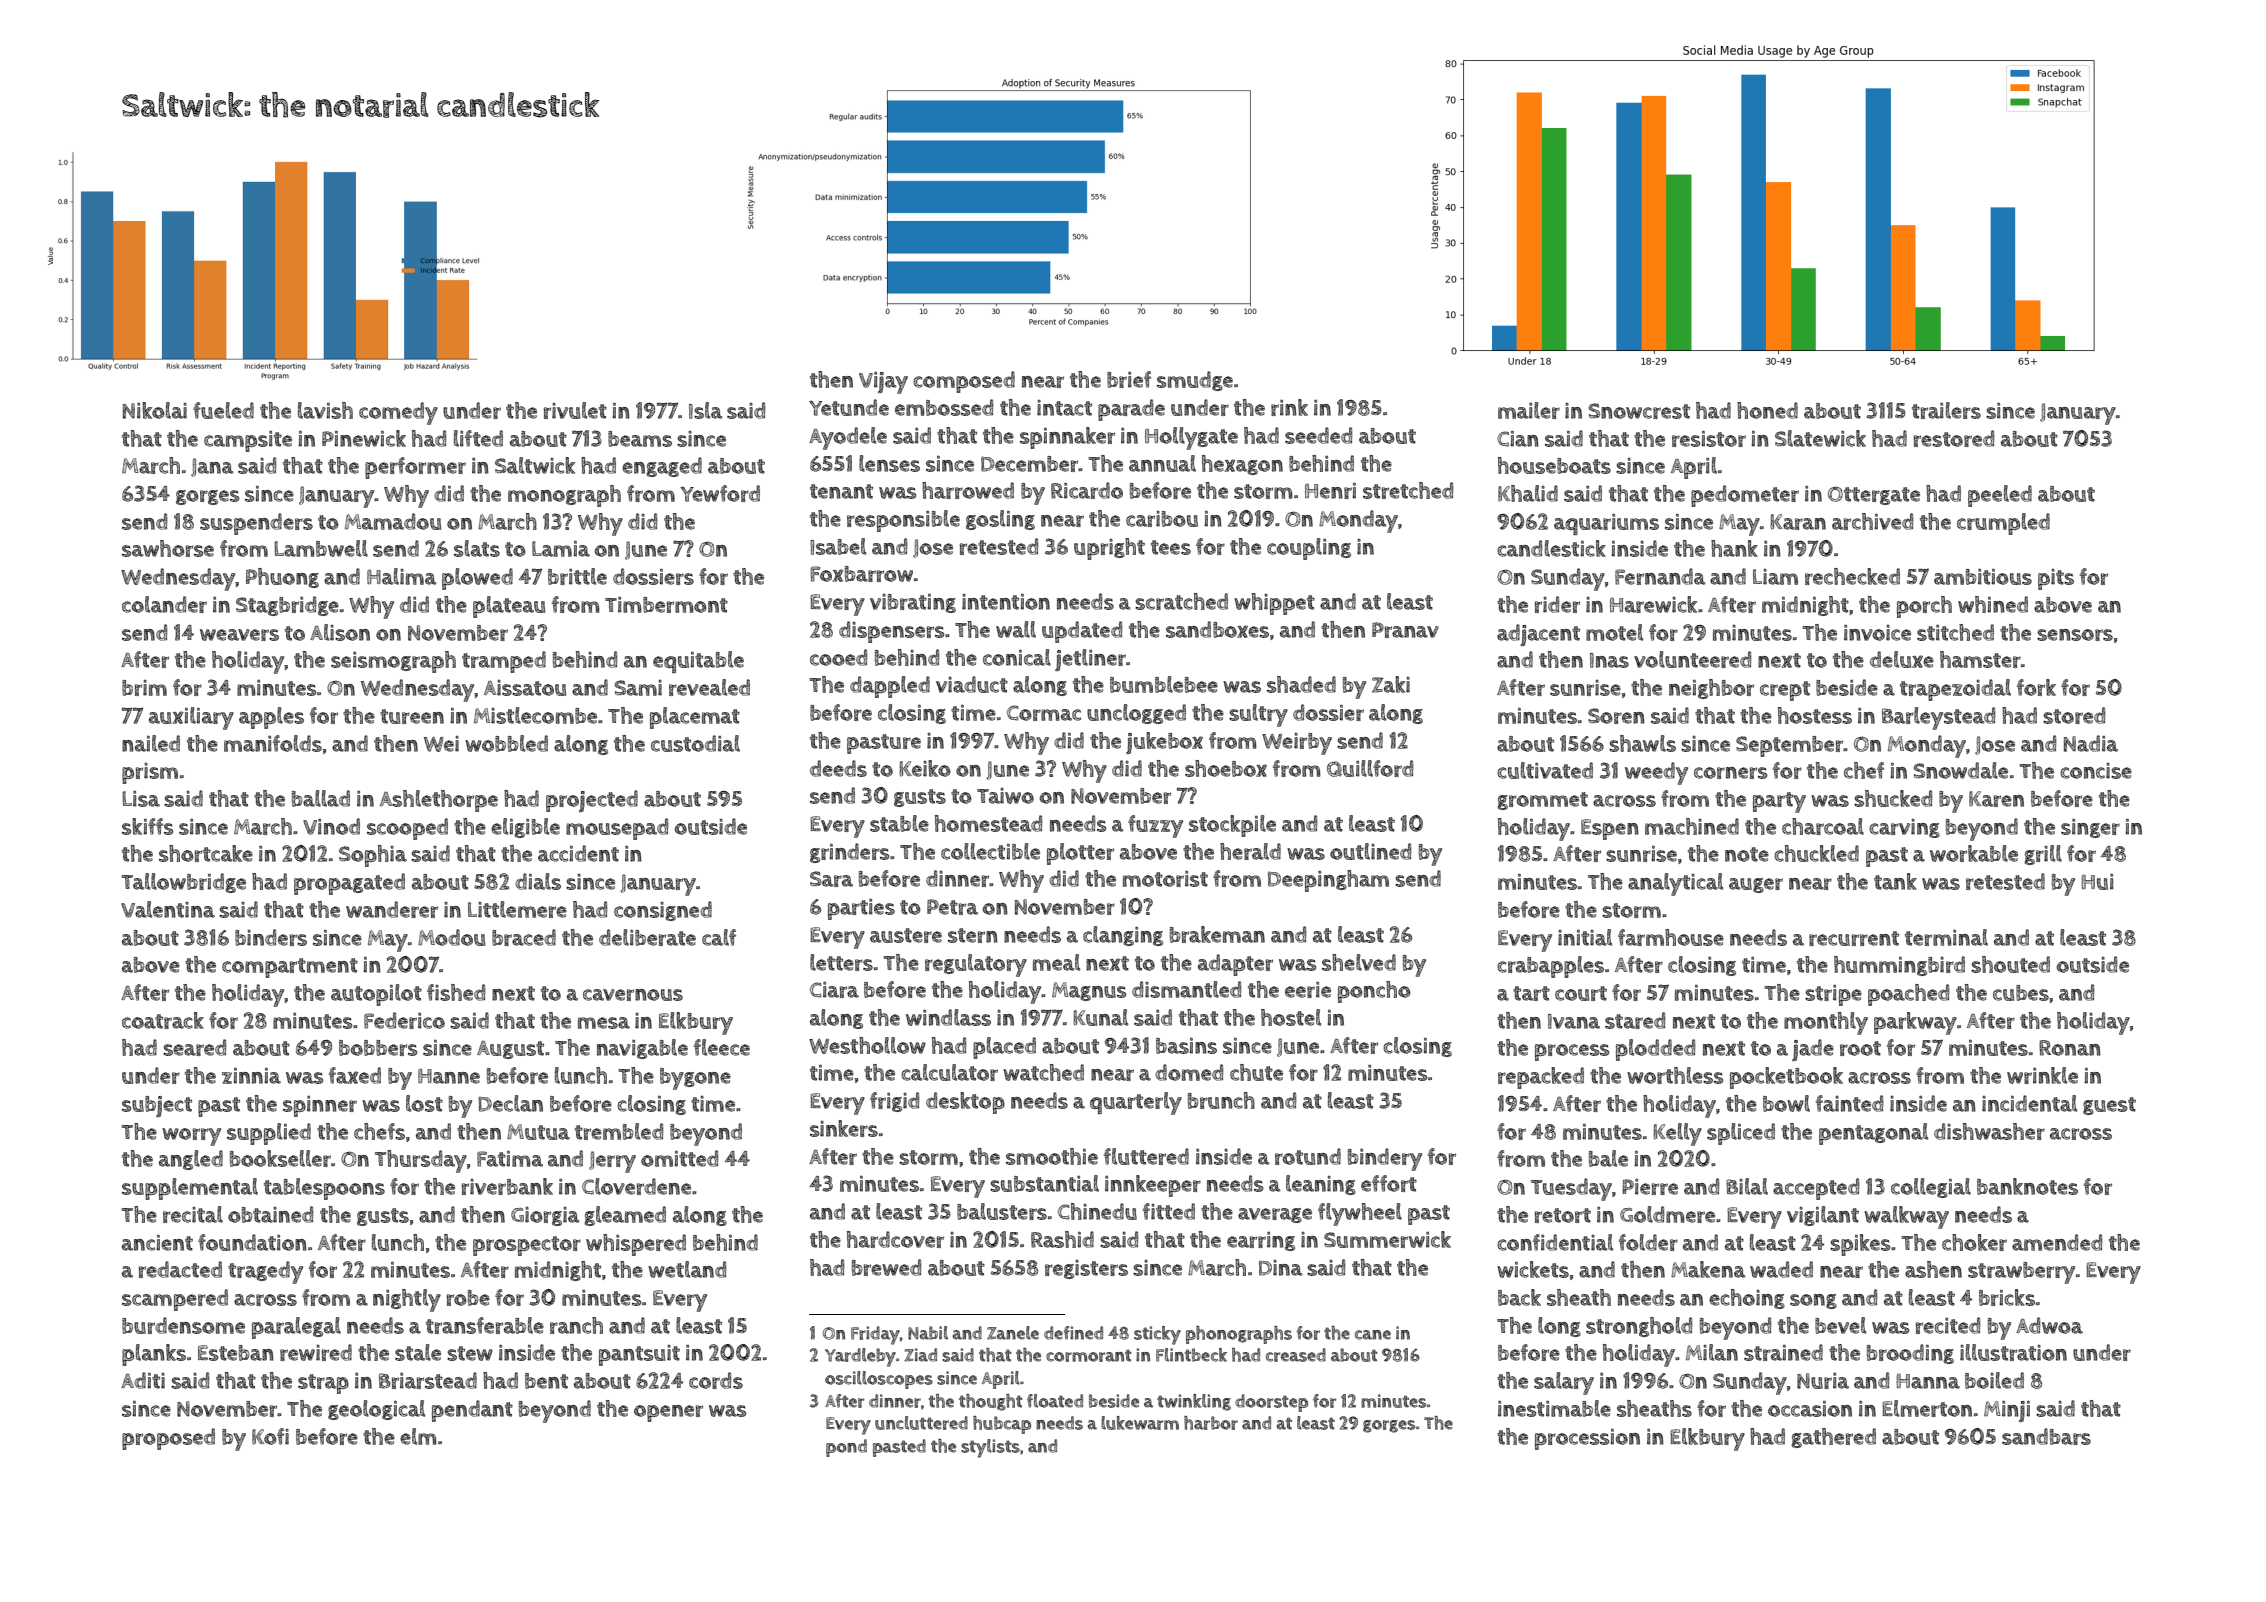  What do you see at coordinates (168, 1439) in the document?
I see `proposed` at bounding box center [168, 1439].
